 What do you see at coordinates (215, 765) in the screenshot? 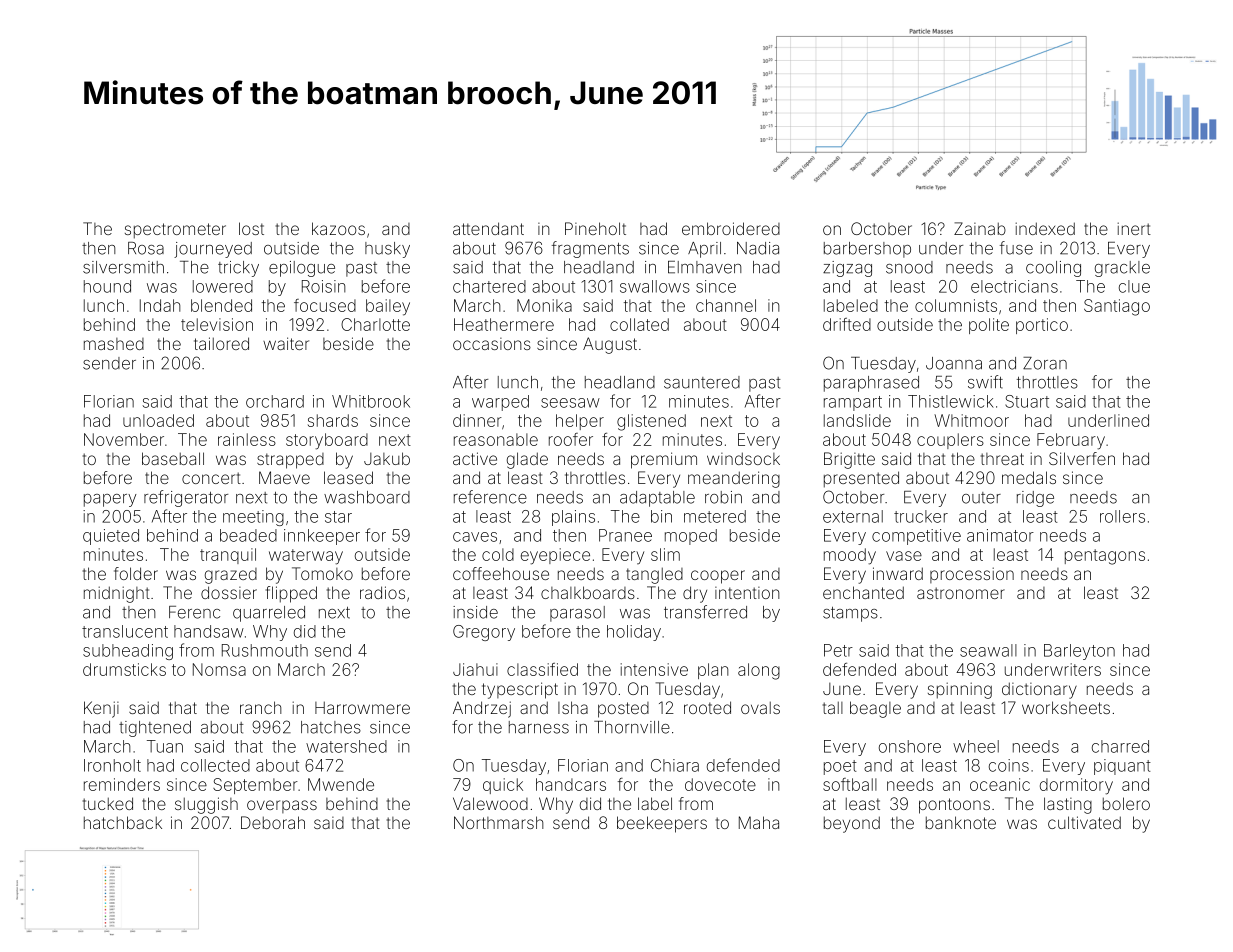
I see `collected` at bounding box center [215, 765].
